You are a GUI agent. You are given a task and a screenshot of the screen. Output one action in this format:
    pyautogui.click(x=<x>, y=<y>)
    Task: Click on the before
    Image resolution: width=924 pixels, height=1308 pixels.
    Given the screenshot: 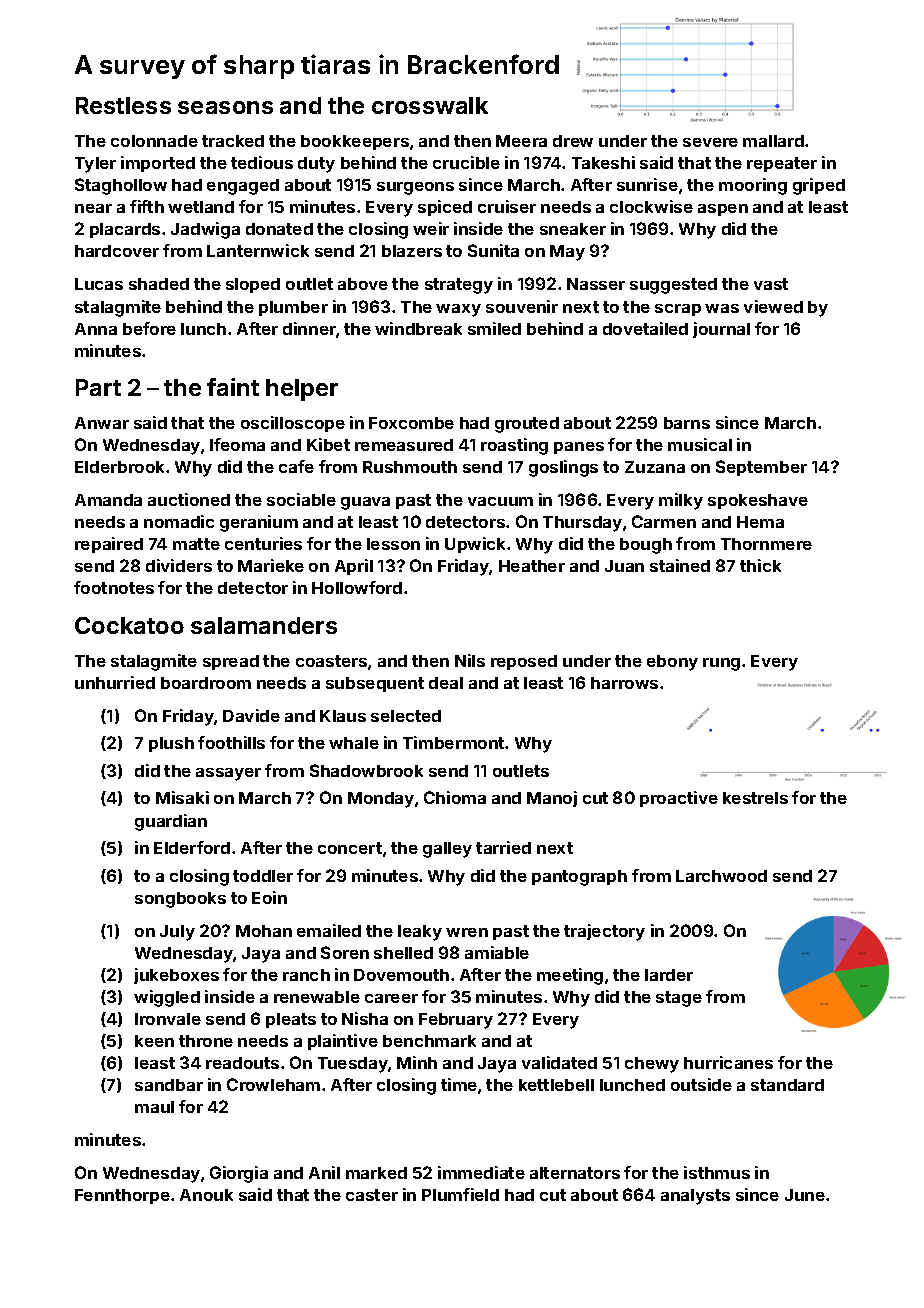 What is the action you would take?
    pyautogui.click(x=149, y=328)
